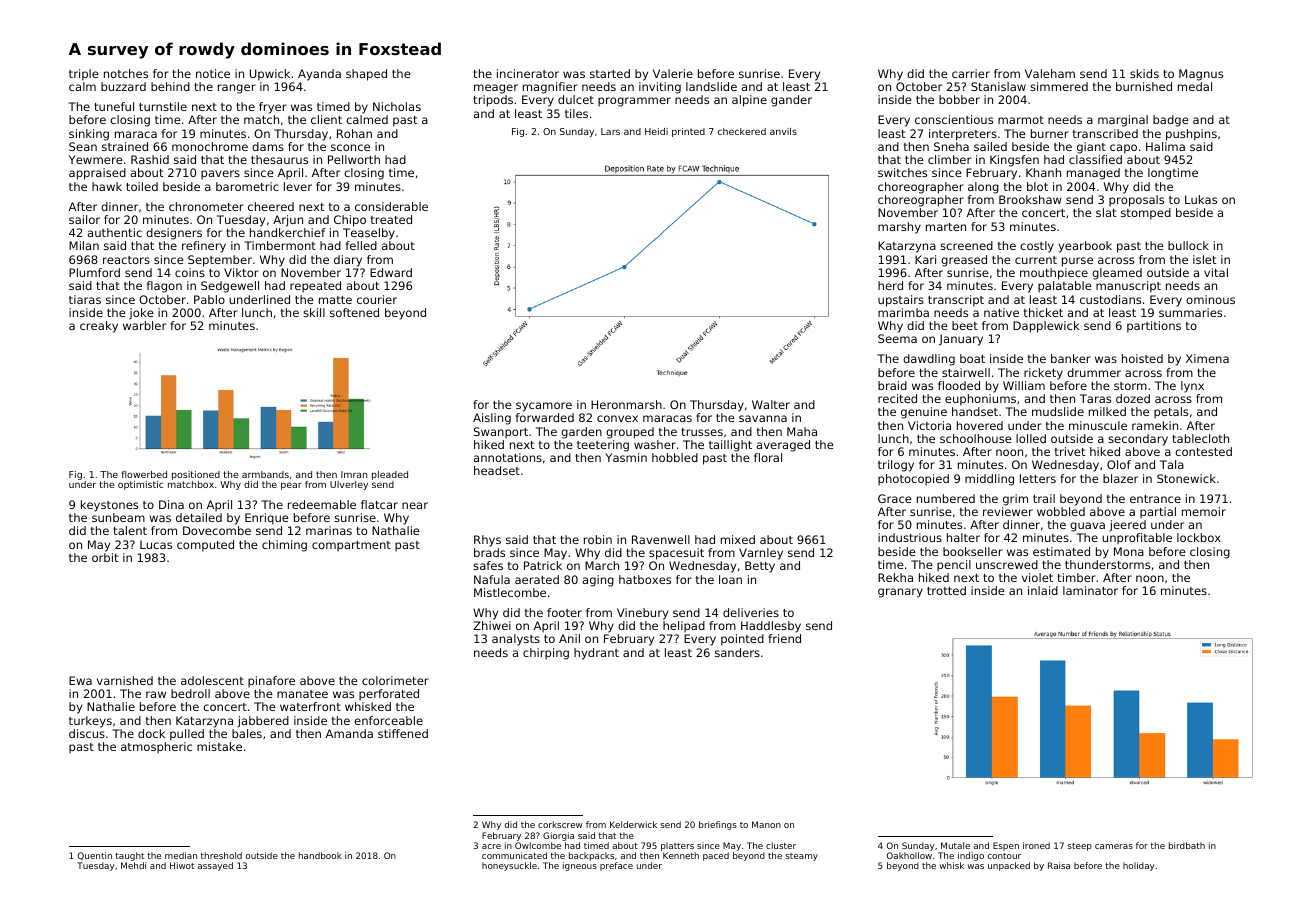 This screenshot has height=924, width=1308. Describe the element at coordinates (890, 285) in the screenshot. I see `herd` at that location.
